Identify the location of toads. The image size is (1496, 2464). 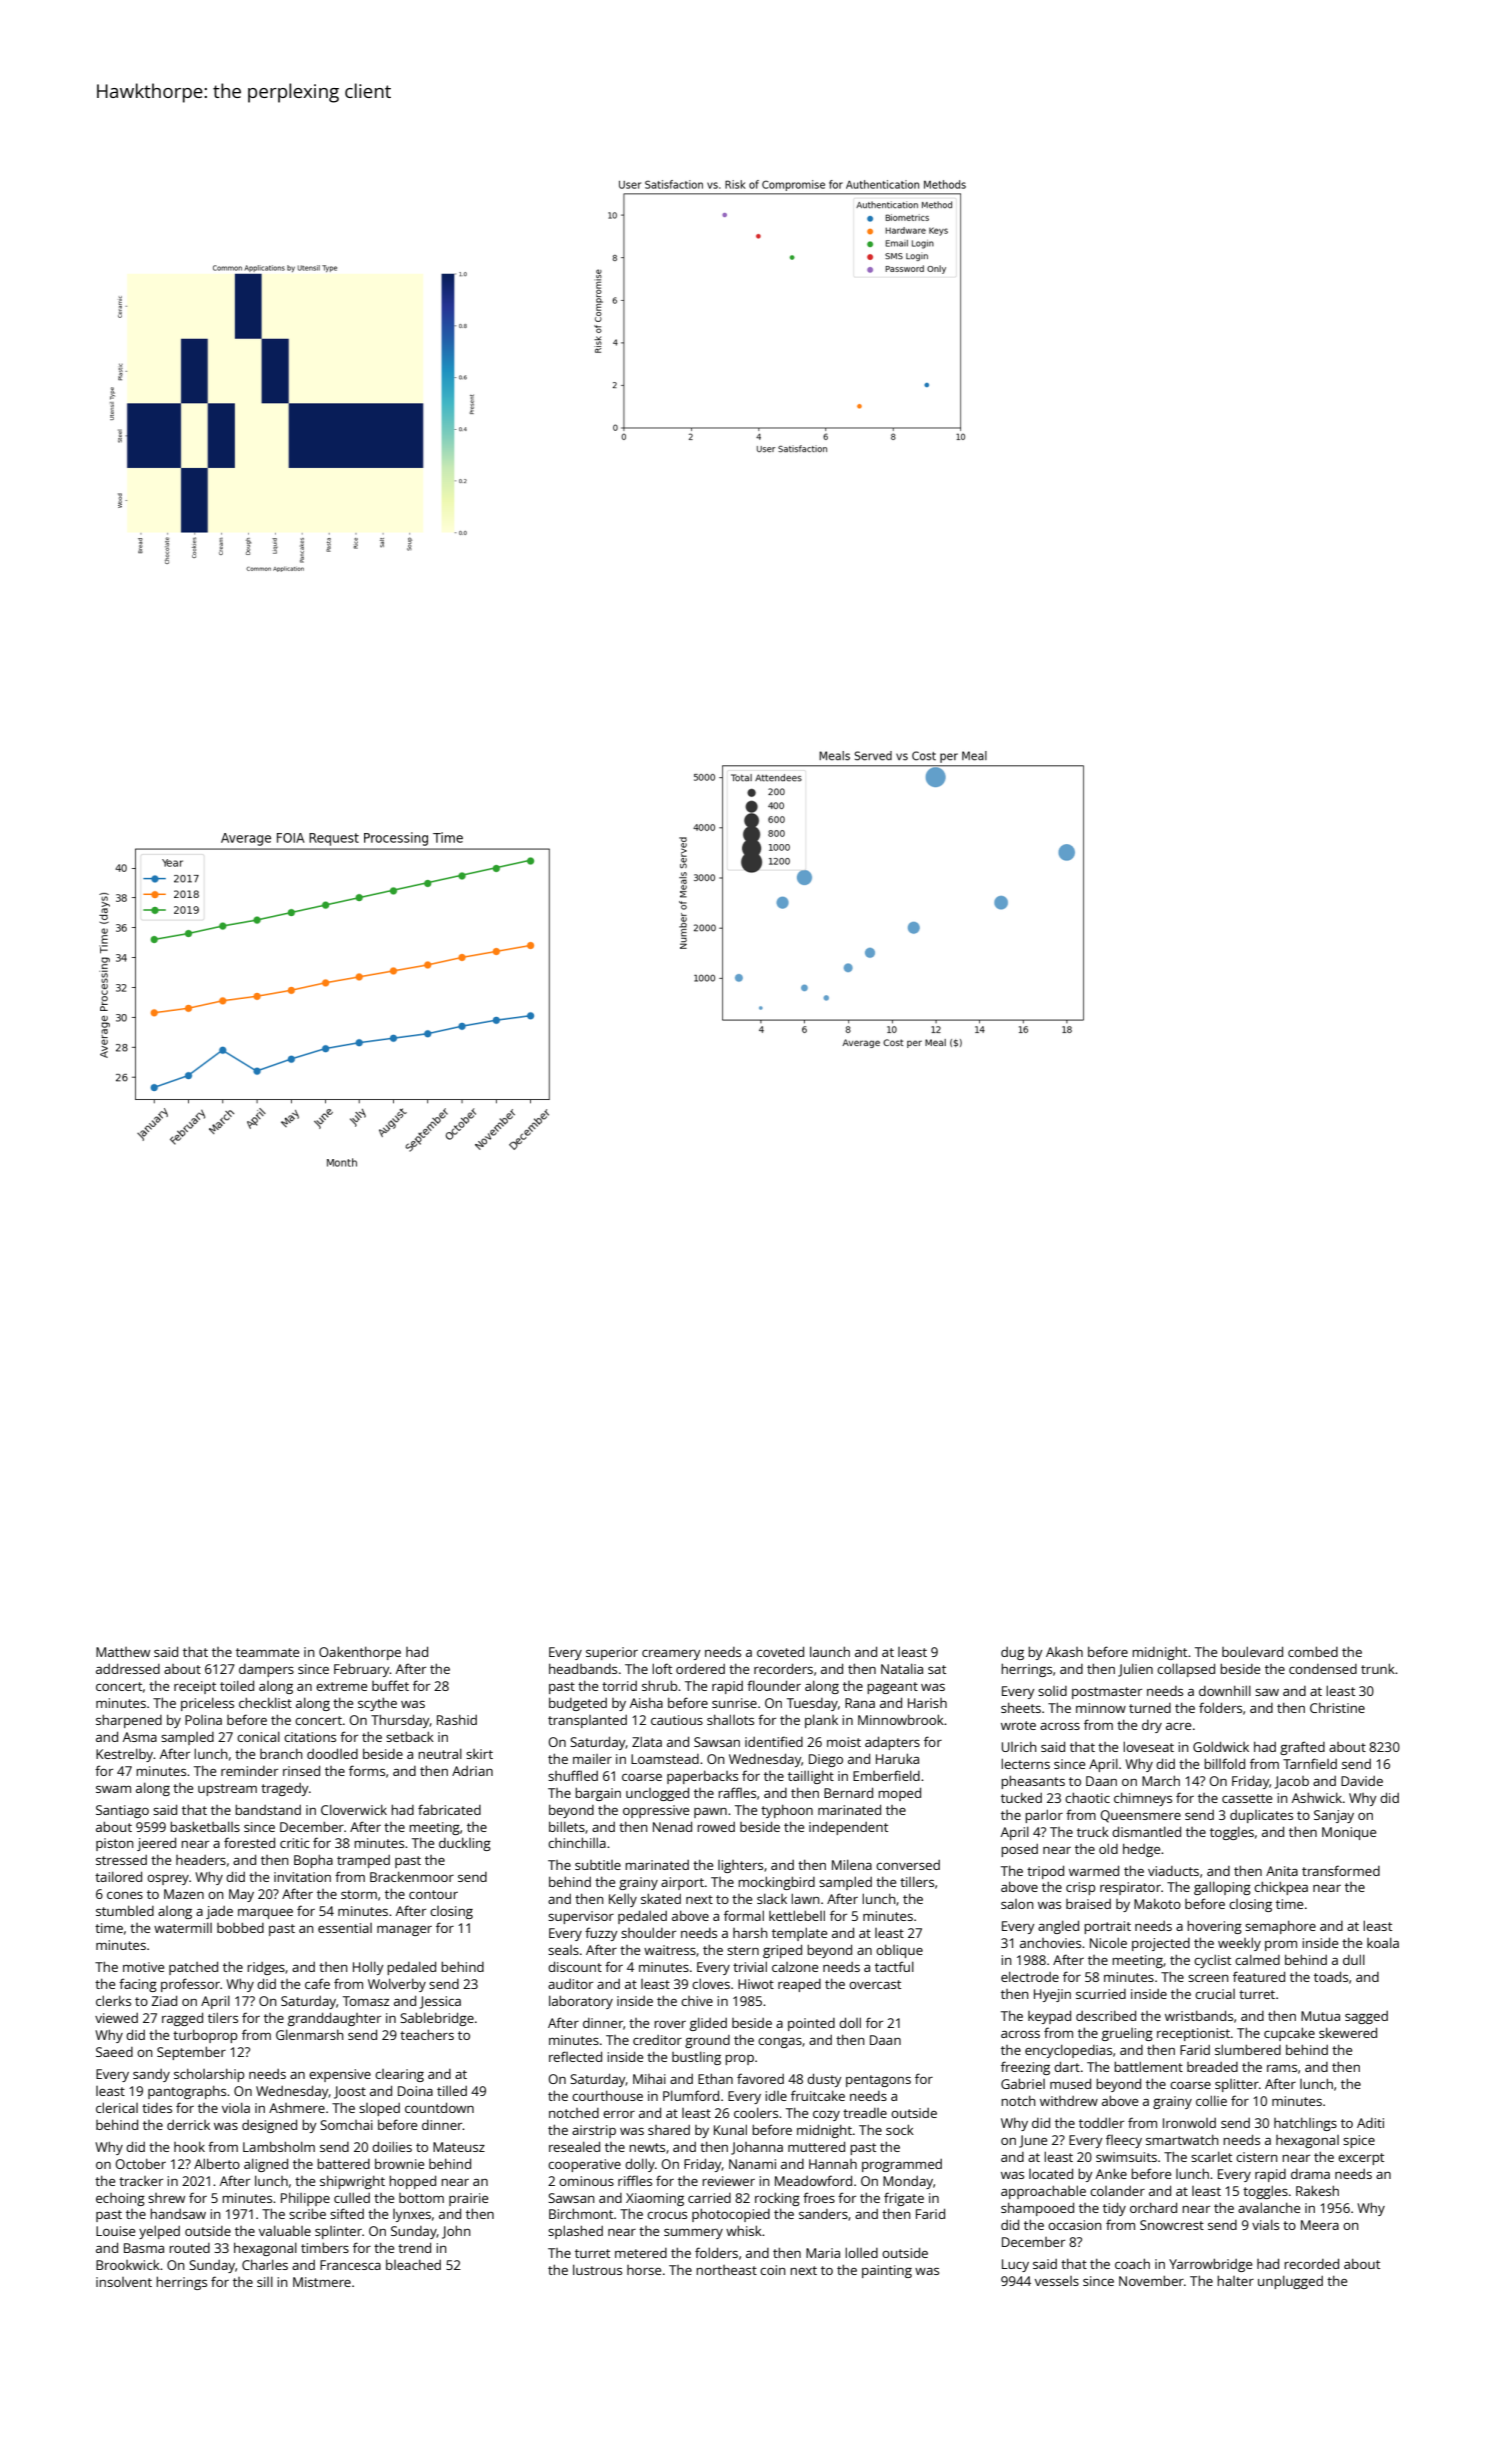
(1331, 1976).
